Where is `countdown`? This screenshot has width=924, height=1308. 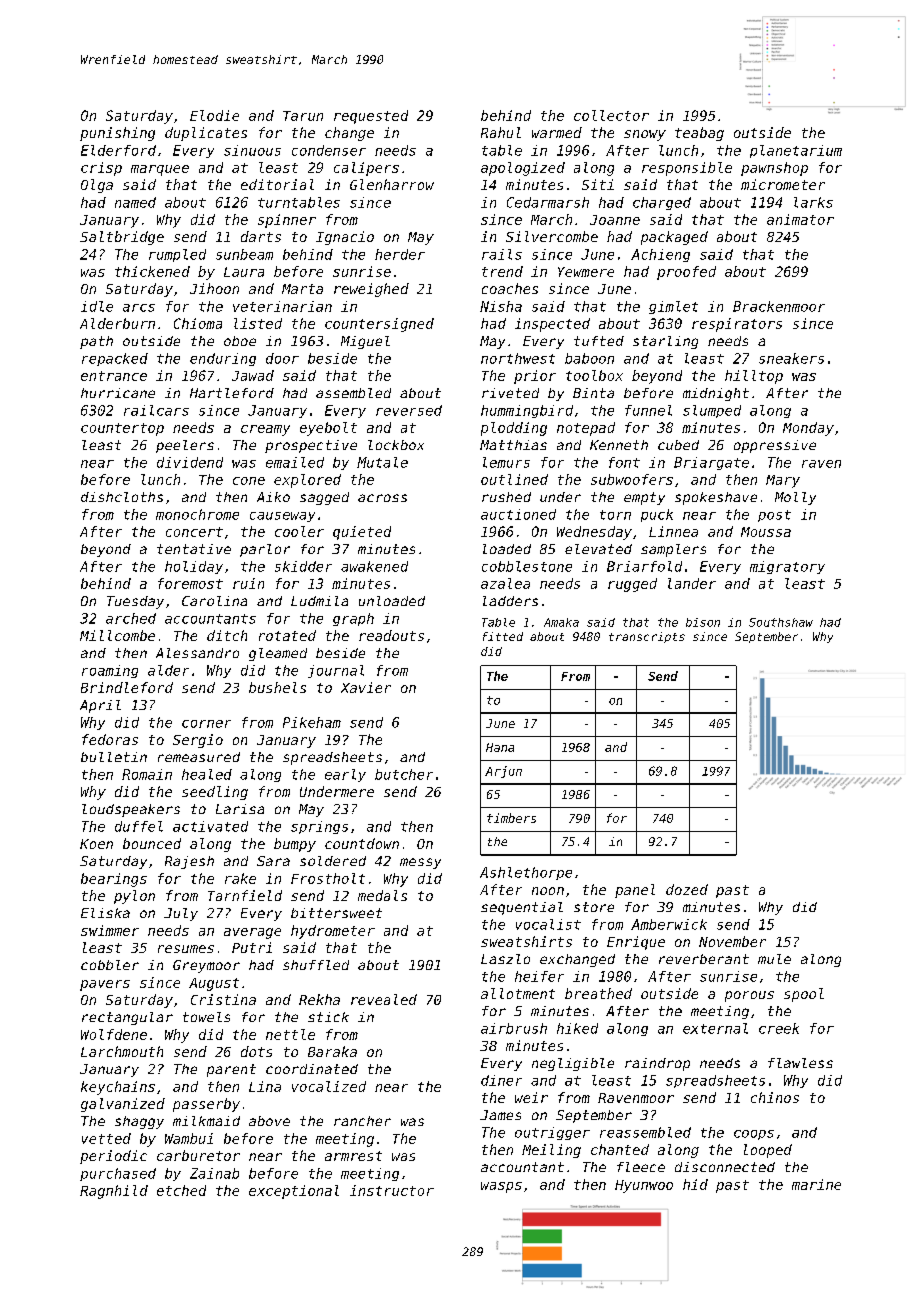 countdown is located at coordinates (362, 843).
